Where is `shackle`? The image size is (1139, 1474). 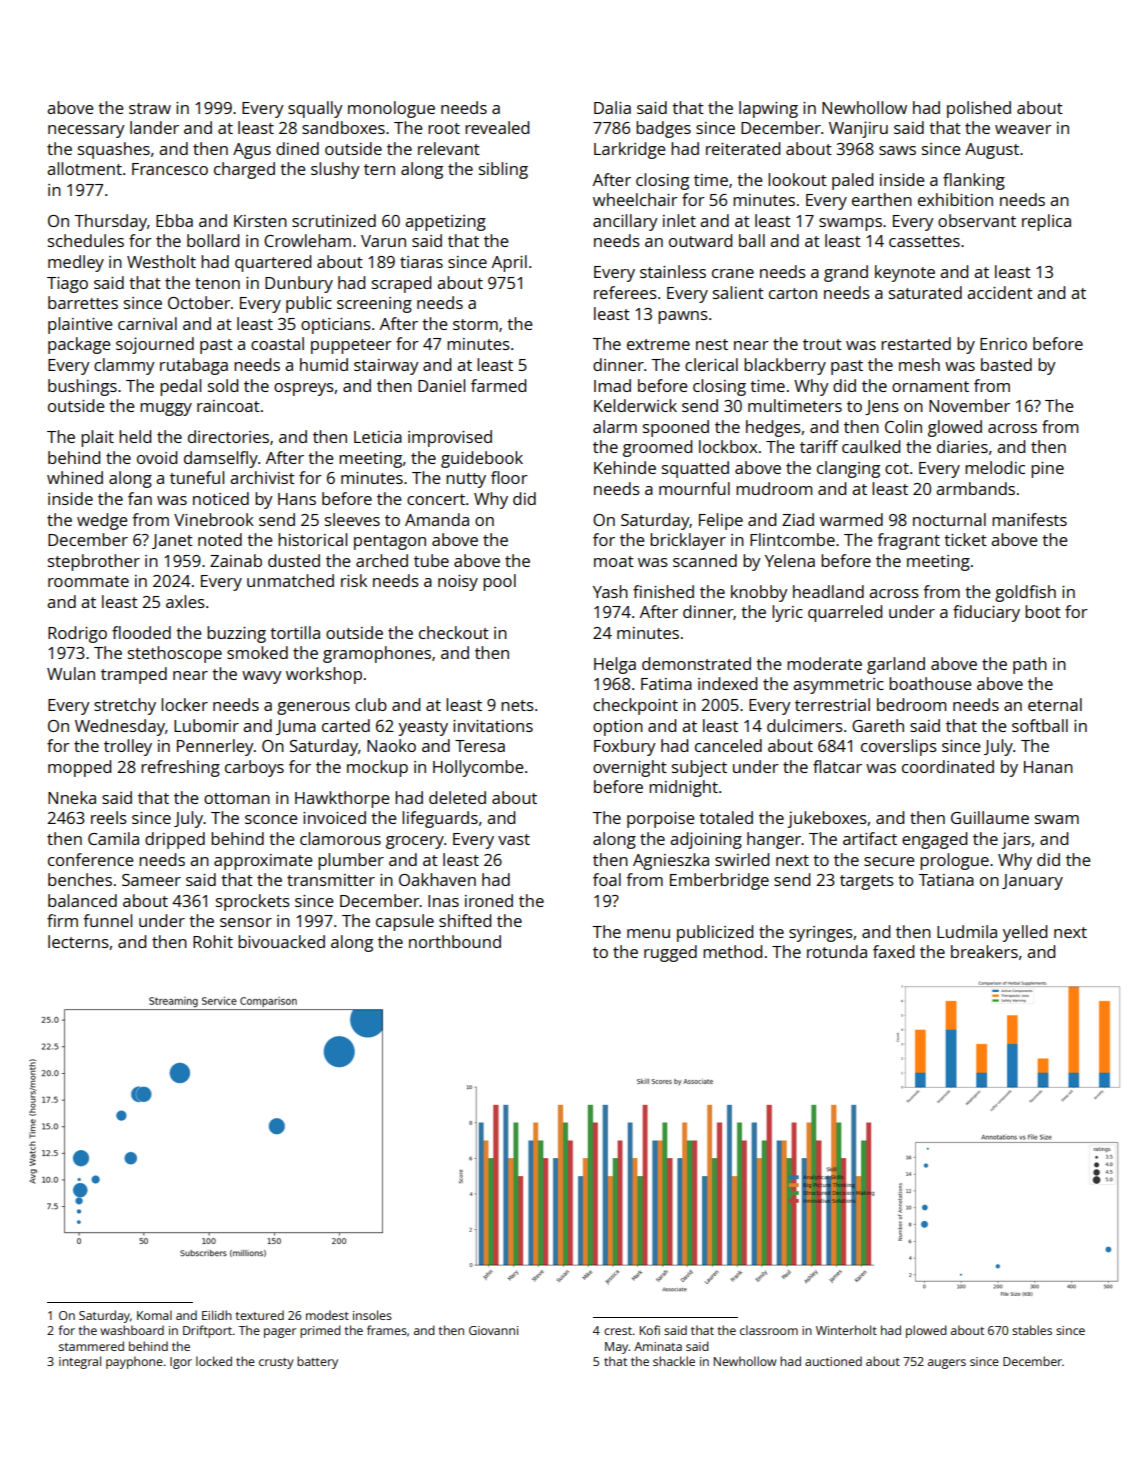 shackle is located at coordinates (674, 1361).
